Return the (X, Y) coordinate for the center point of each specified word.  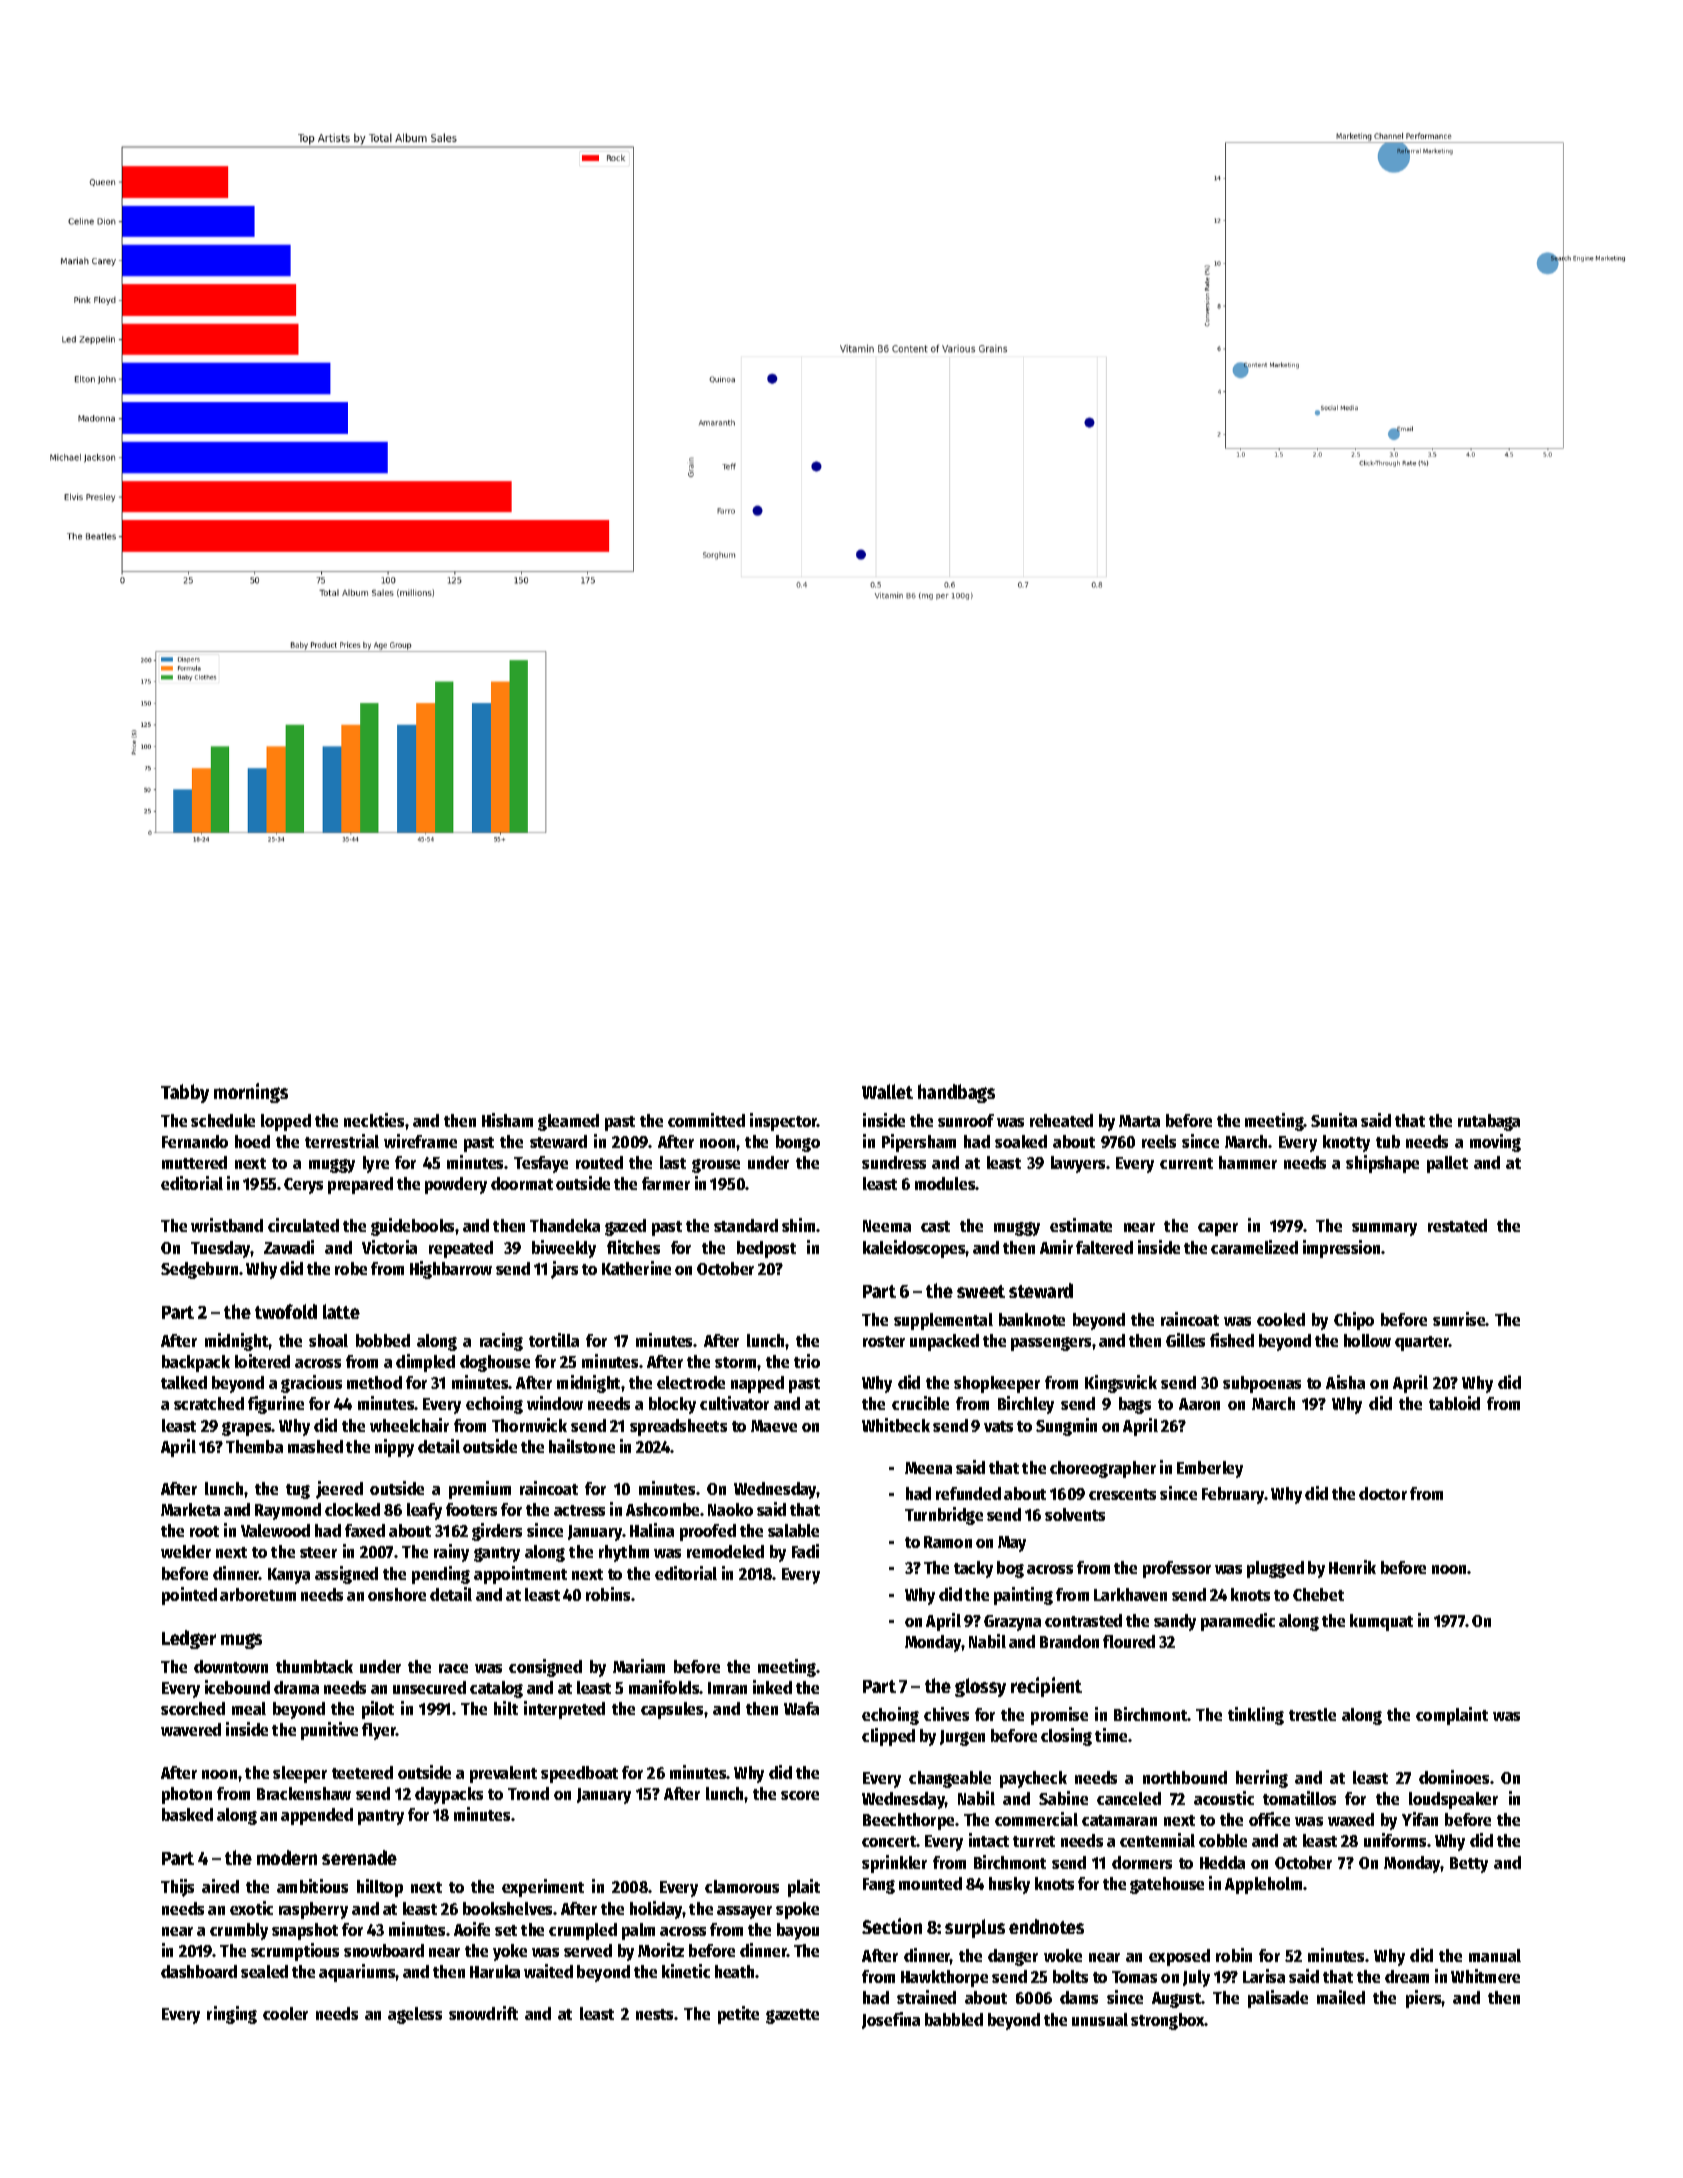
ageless (415, 2015)
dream (1407, 1976)
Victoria (389, 1247)
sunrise (1459, 1319)
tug (298, 1491)
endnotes (1046, 1926)
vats (998, 1426)
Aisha (1345, 1382)
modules (945, 1183)
